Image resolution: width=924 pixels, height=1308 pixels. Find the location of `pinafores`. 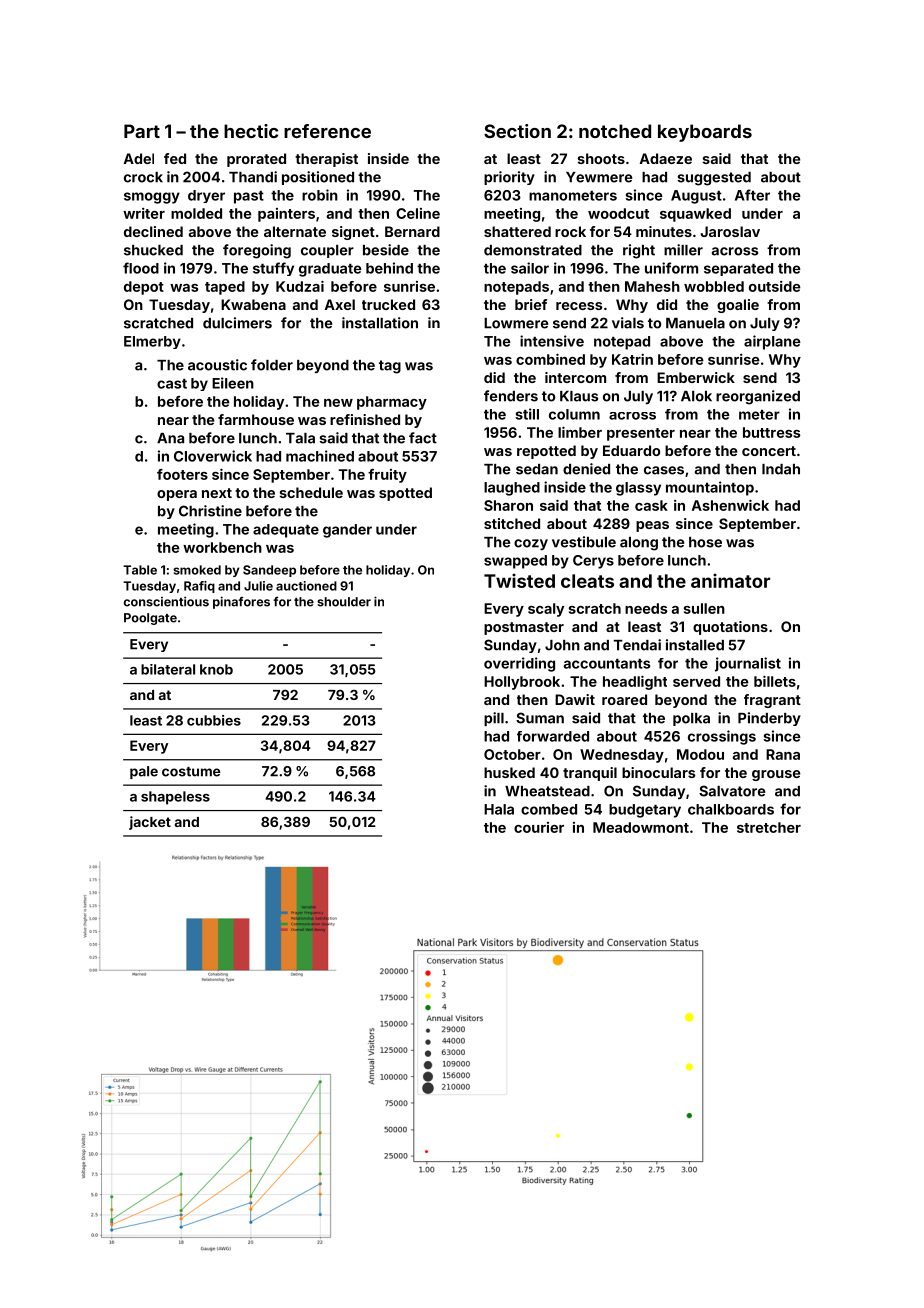

pinafores is located at coordinates (241, 602).
